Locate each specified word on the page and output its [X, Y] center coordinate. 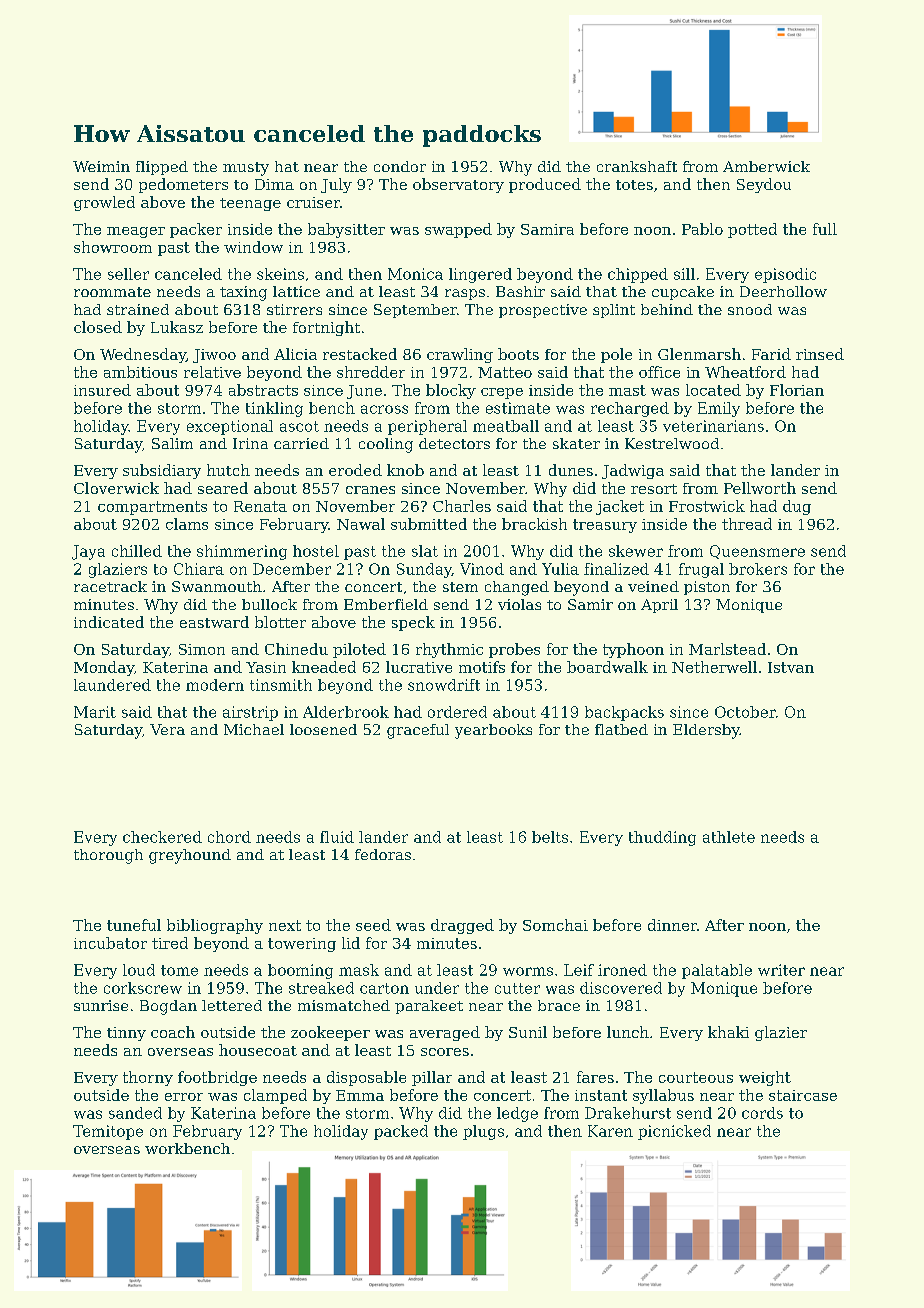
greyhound [190, 856]
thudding [662, 838]
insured [102, 390]
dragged [462, 926]
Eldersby [706, 731]
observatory [458, 185]
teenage [250, 204]
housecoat [258, 1050]
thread [747, 524]
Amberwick [766, 166]
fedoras [383, 854]
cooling [386, 445]
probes [514, 650]
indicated [109, 622]
